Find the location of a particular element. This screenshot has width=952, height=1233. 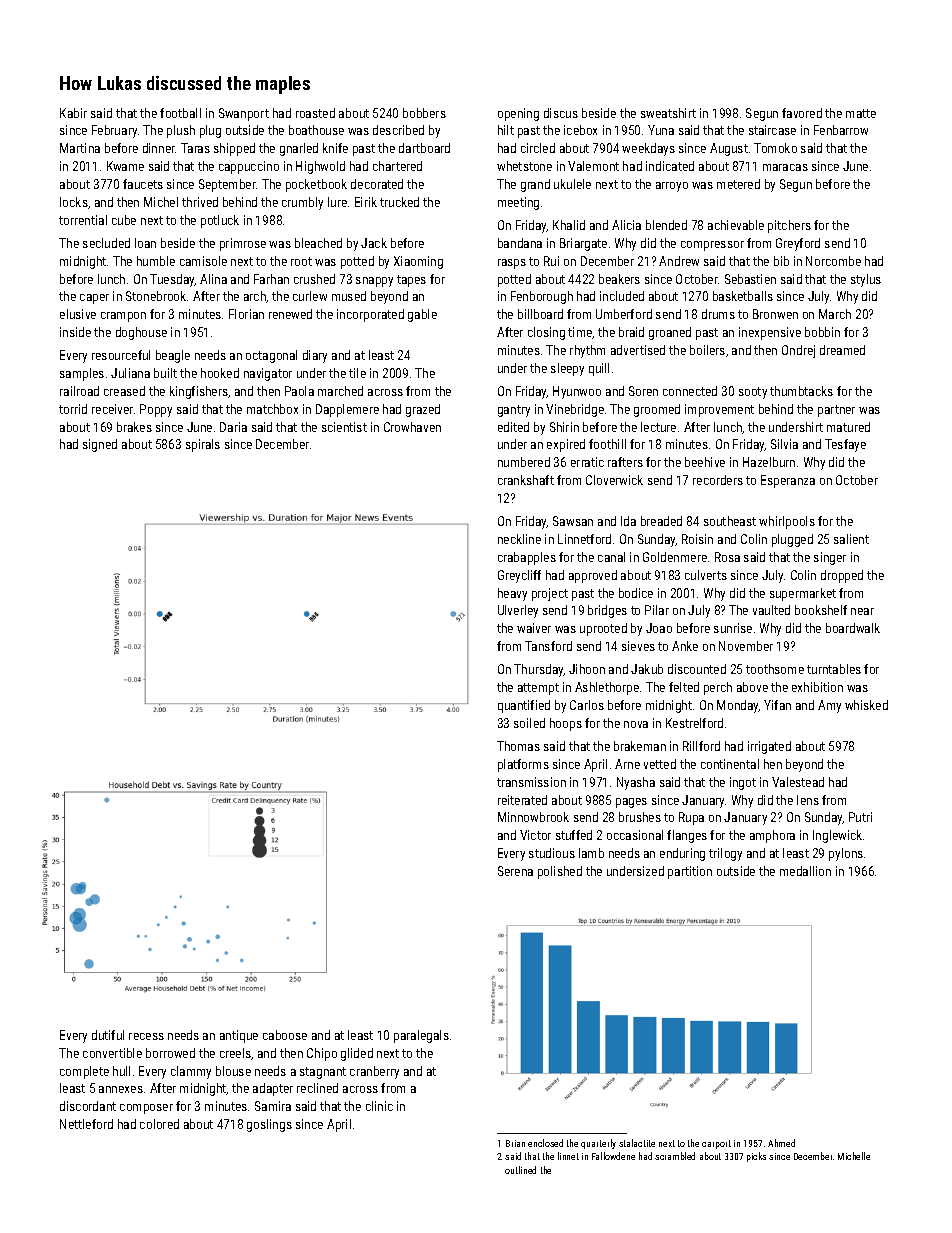

inside is located at coordinates (75, 332).
